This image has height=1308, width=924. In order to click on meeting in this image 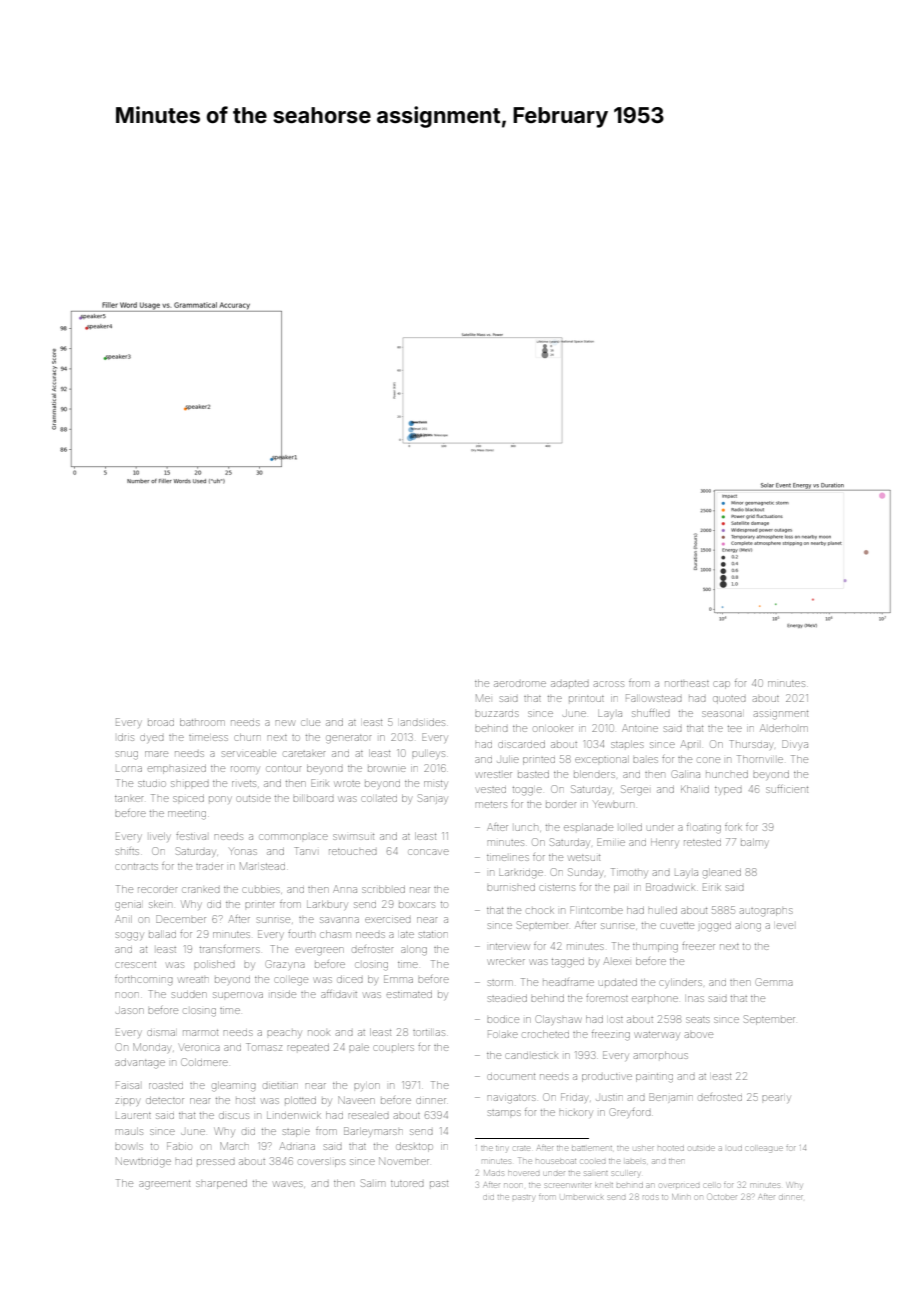, I will do `click(187, 815)`.
